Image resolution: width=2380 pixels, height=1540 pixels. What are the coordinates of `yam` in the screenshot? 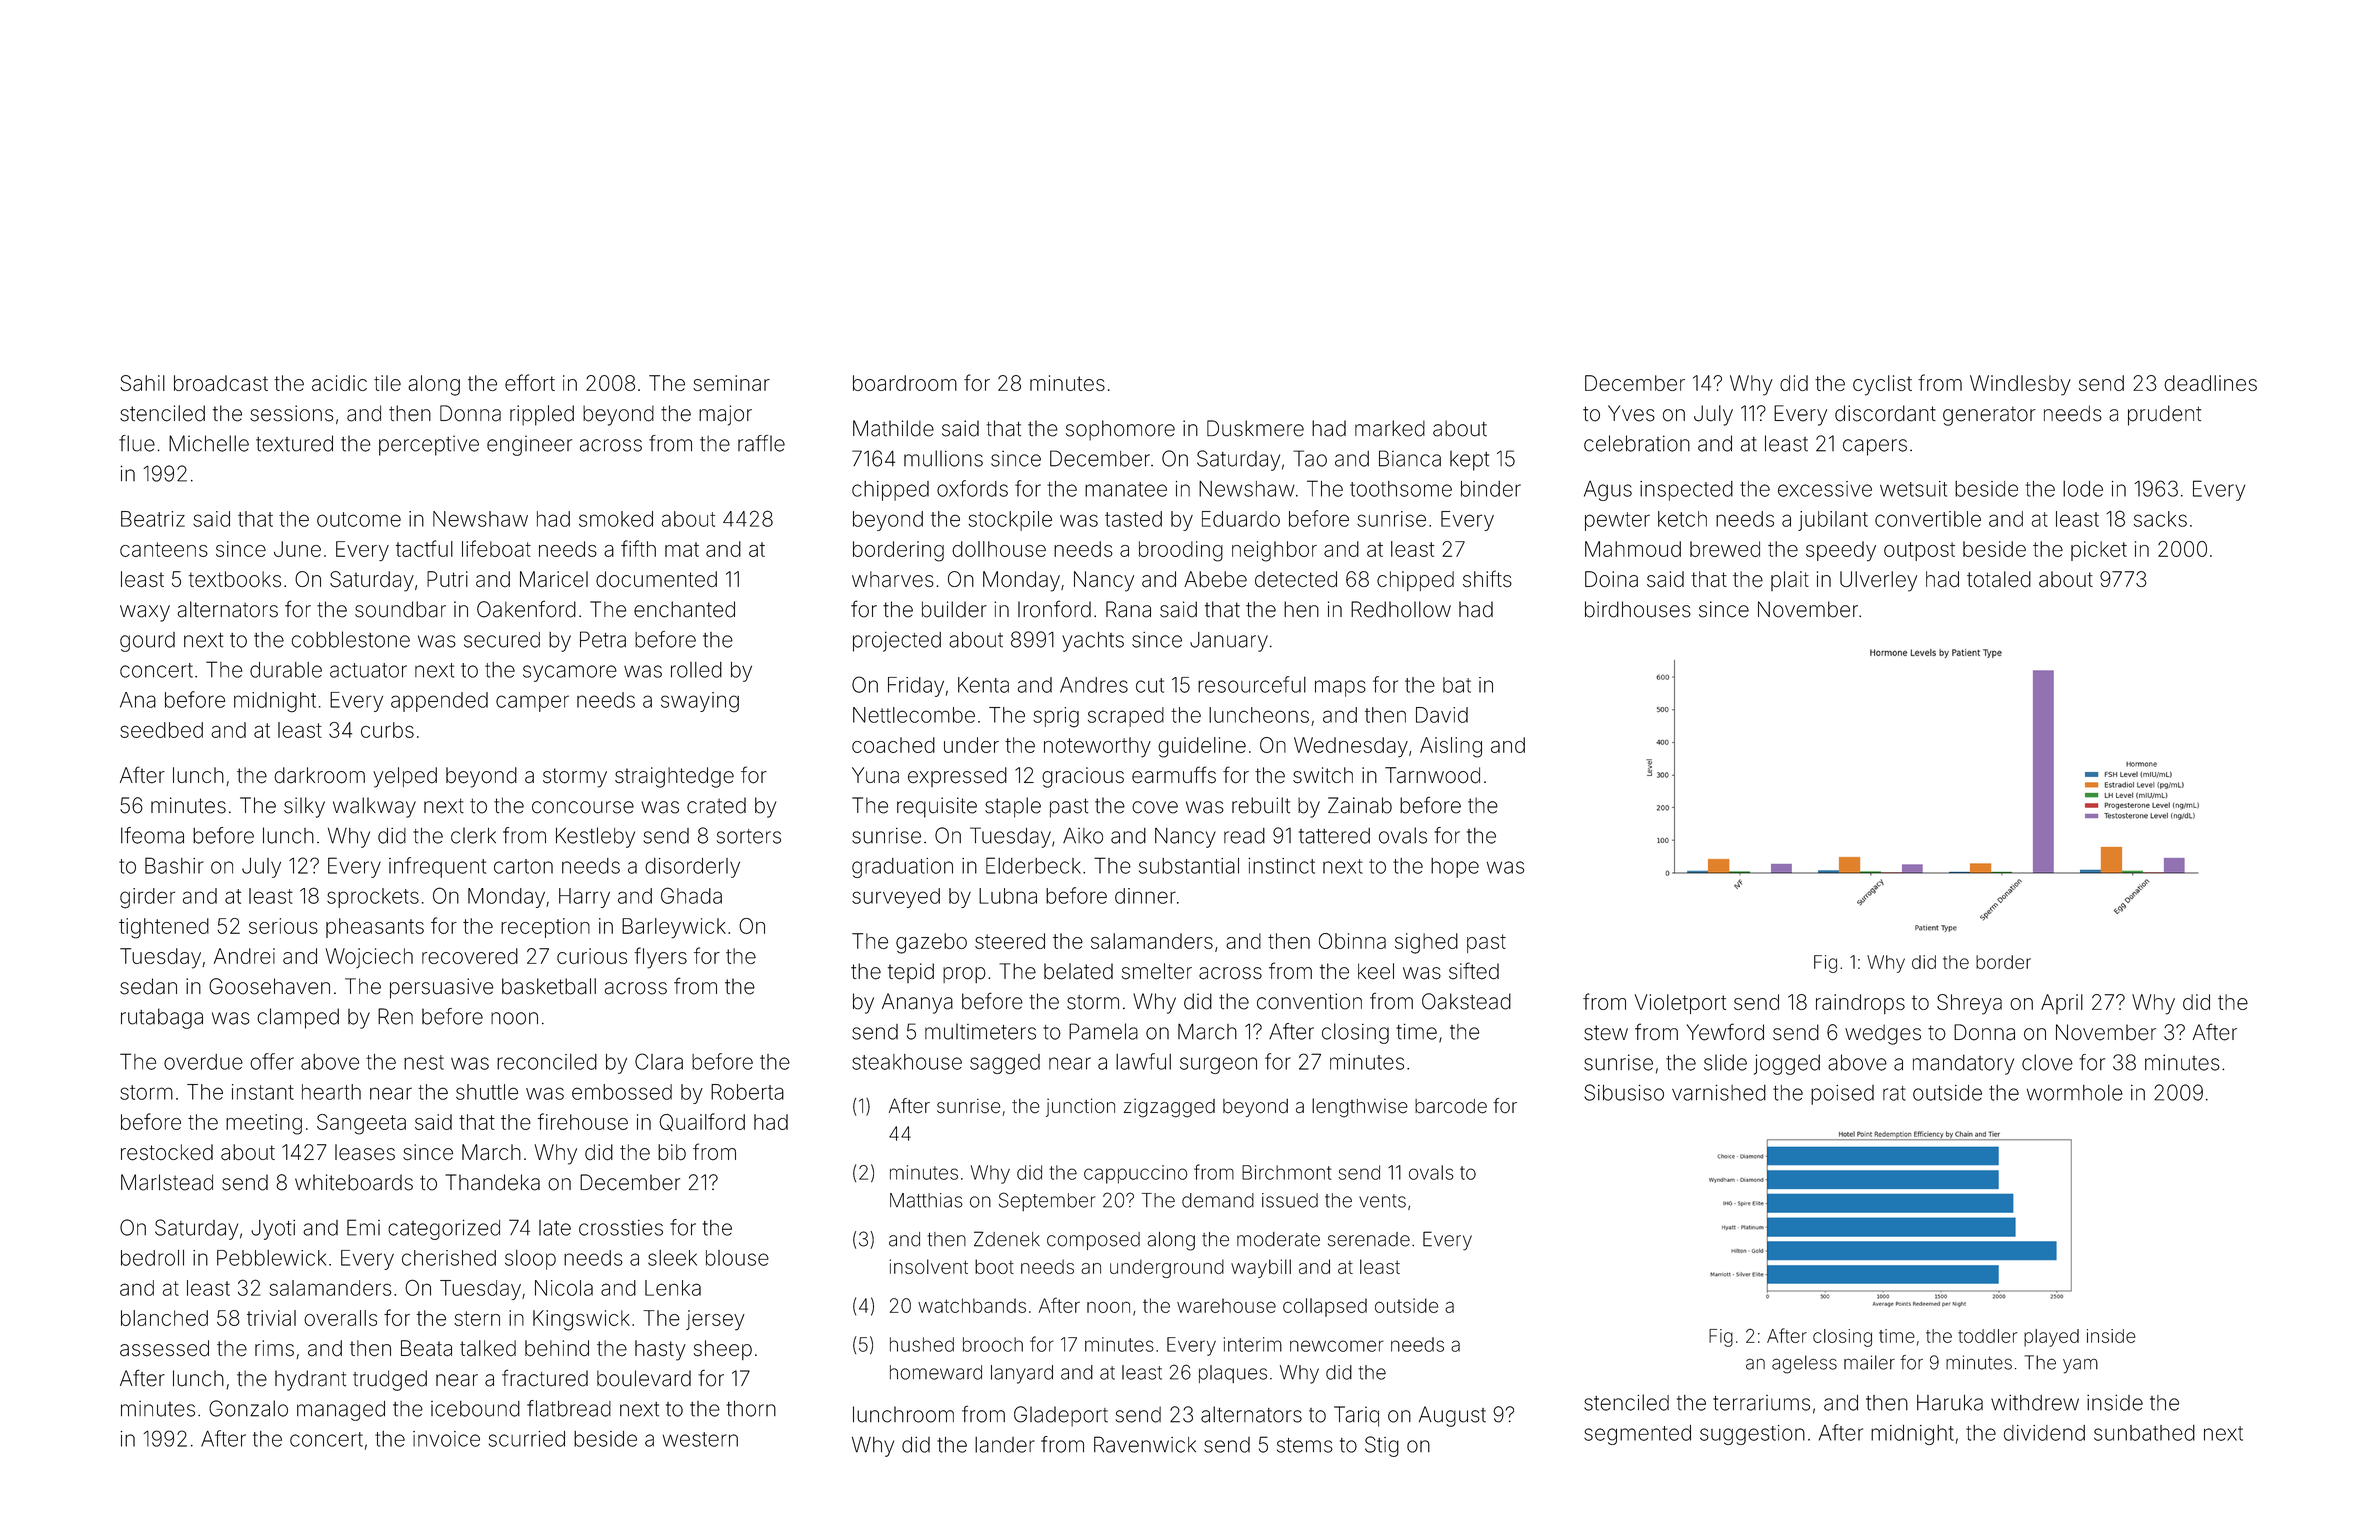 It's located at (2080, 1366).
